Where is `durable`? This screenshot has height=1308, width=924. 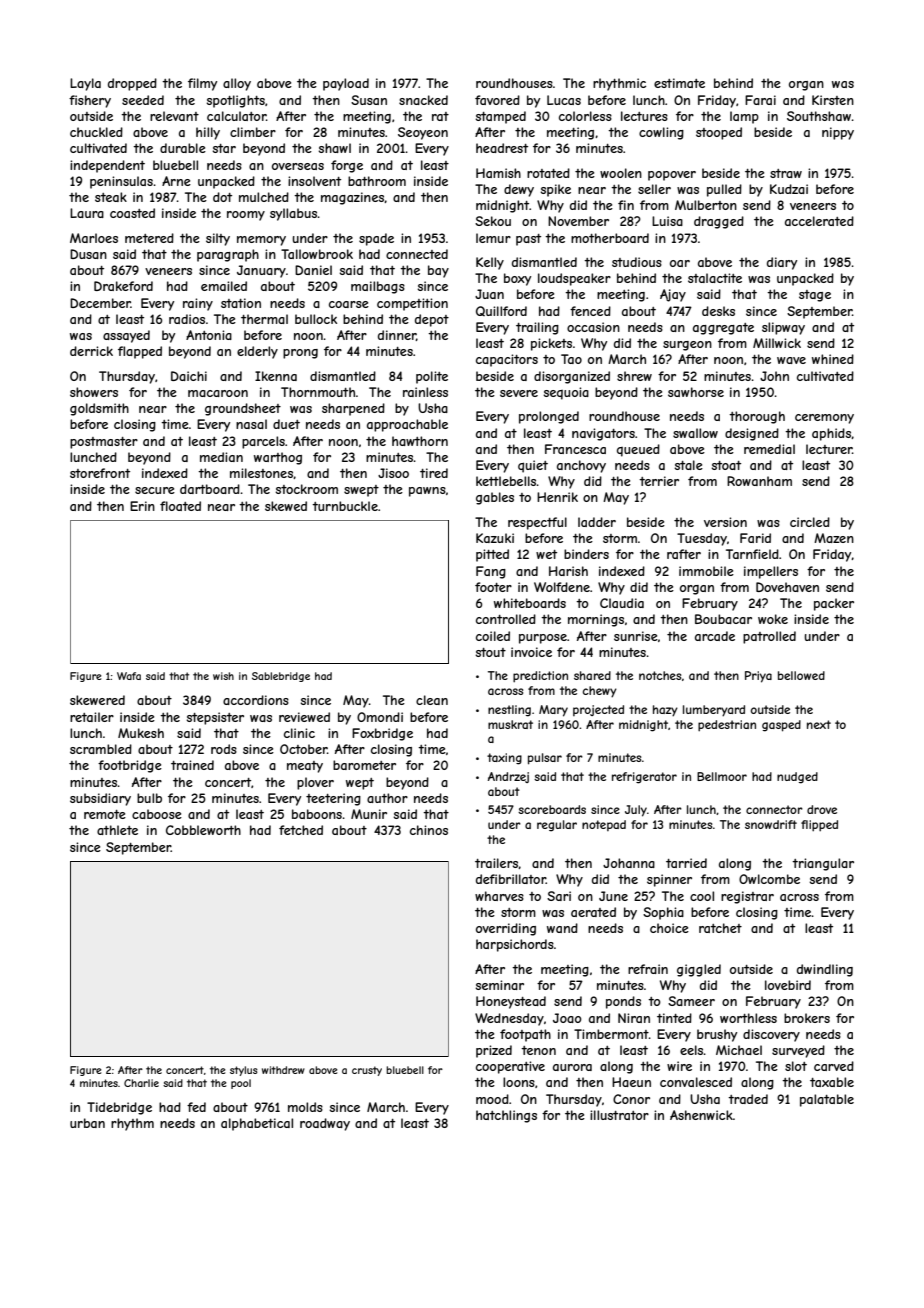 durable is located at coordinates (183, 148).
